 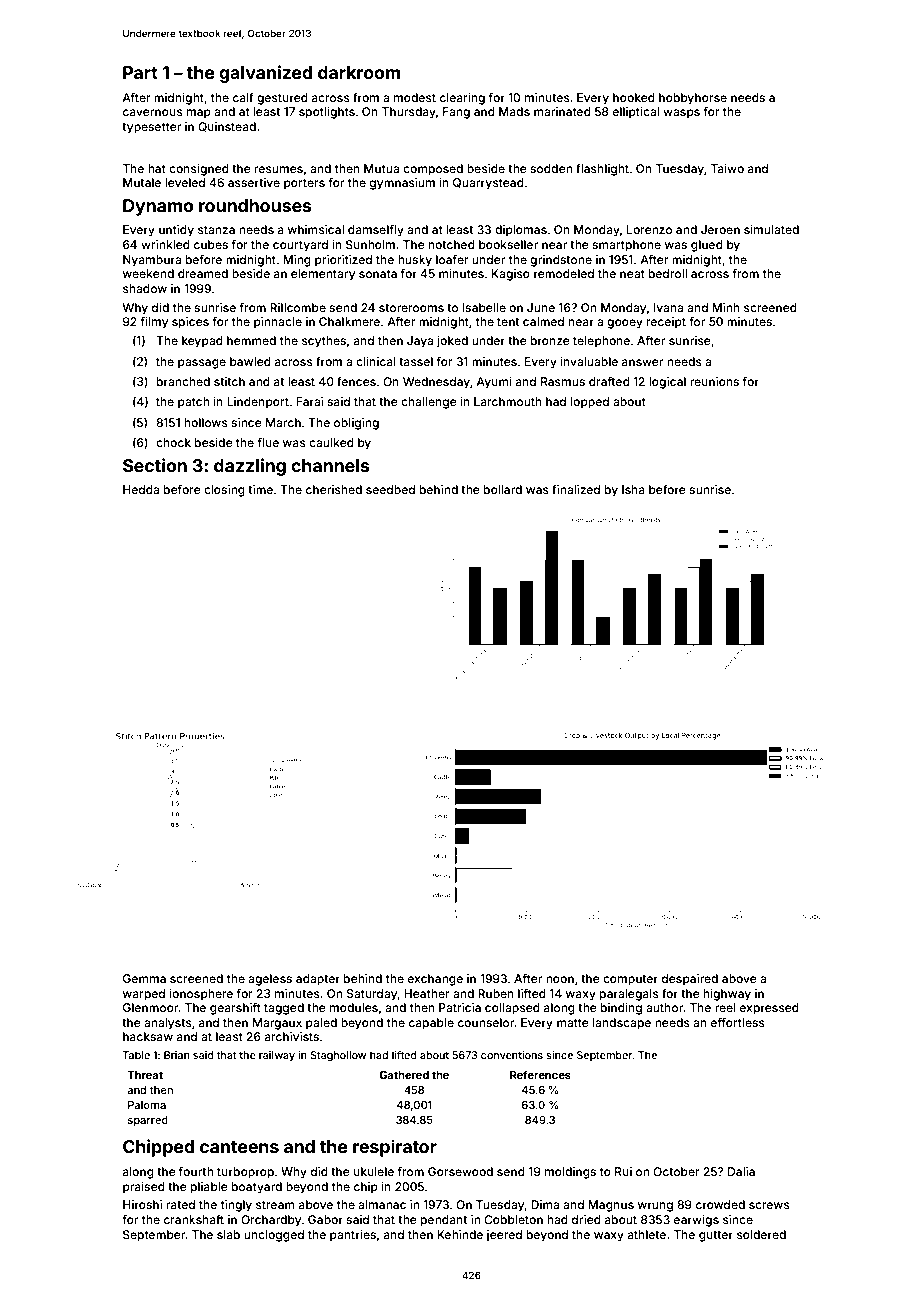 What do you see at coordinates (716, 1236) in the page?
I see `gutter` at bounding box center [716, 1236].
